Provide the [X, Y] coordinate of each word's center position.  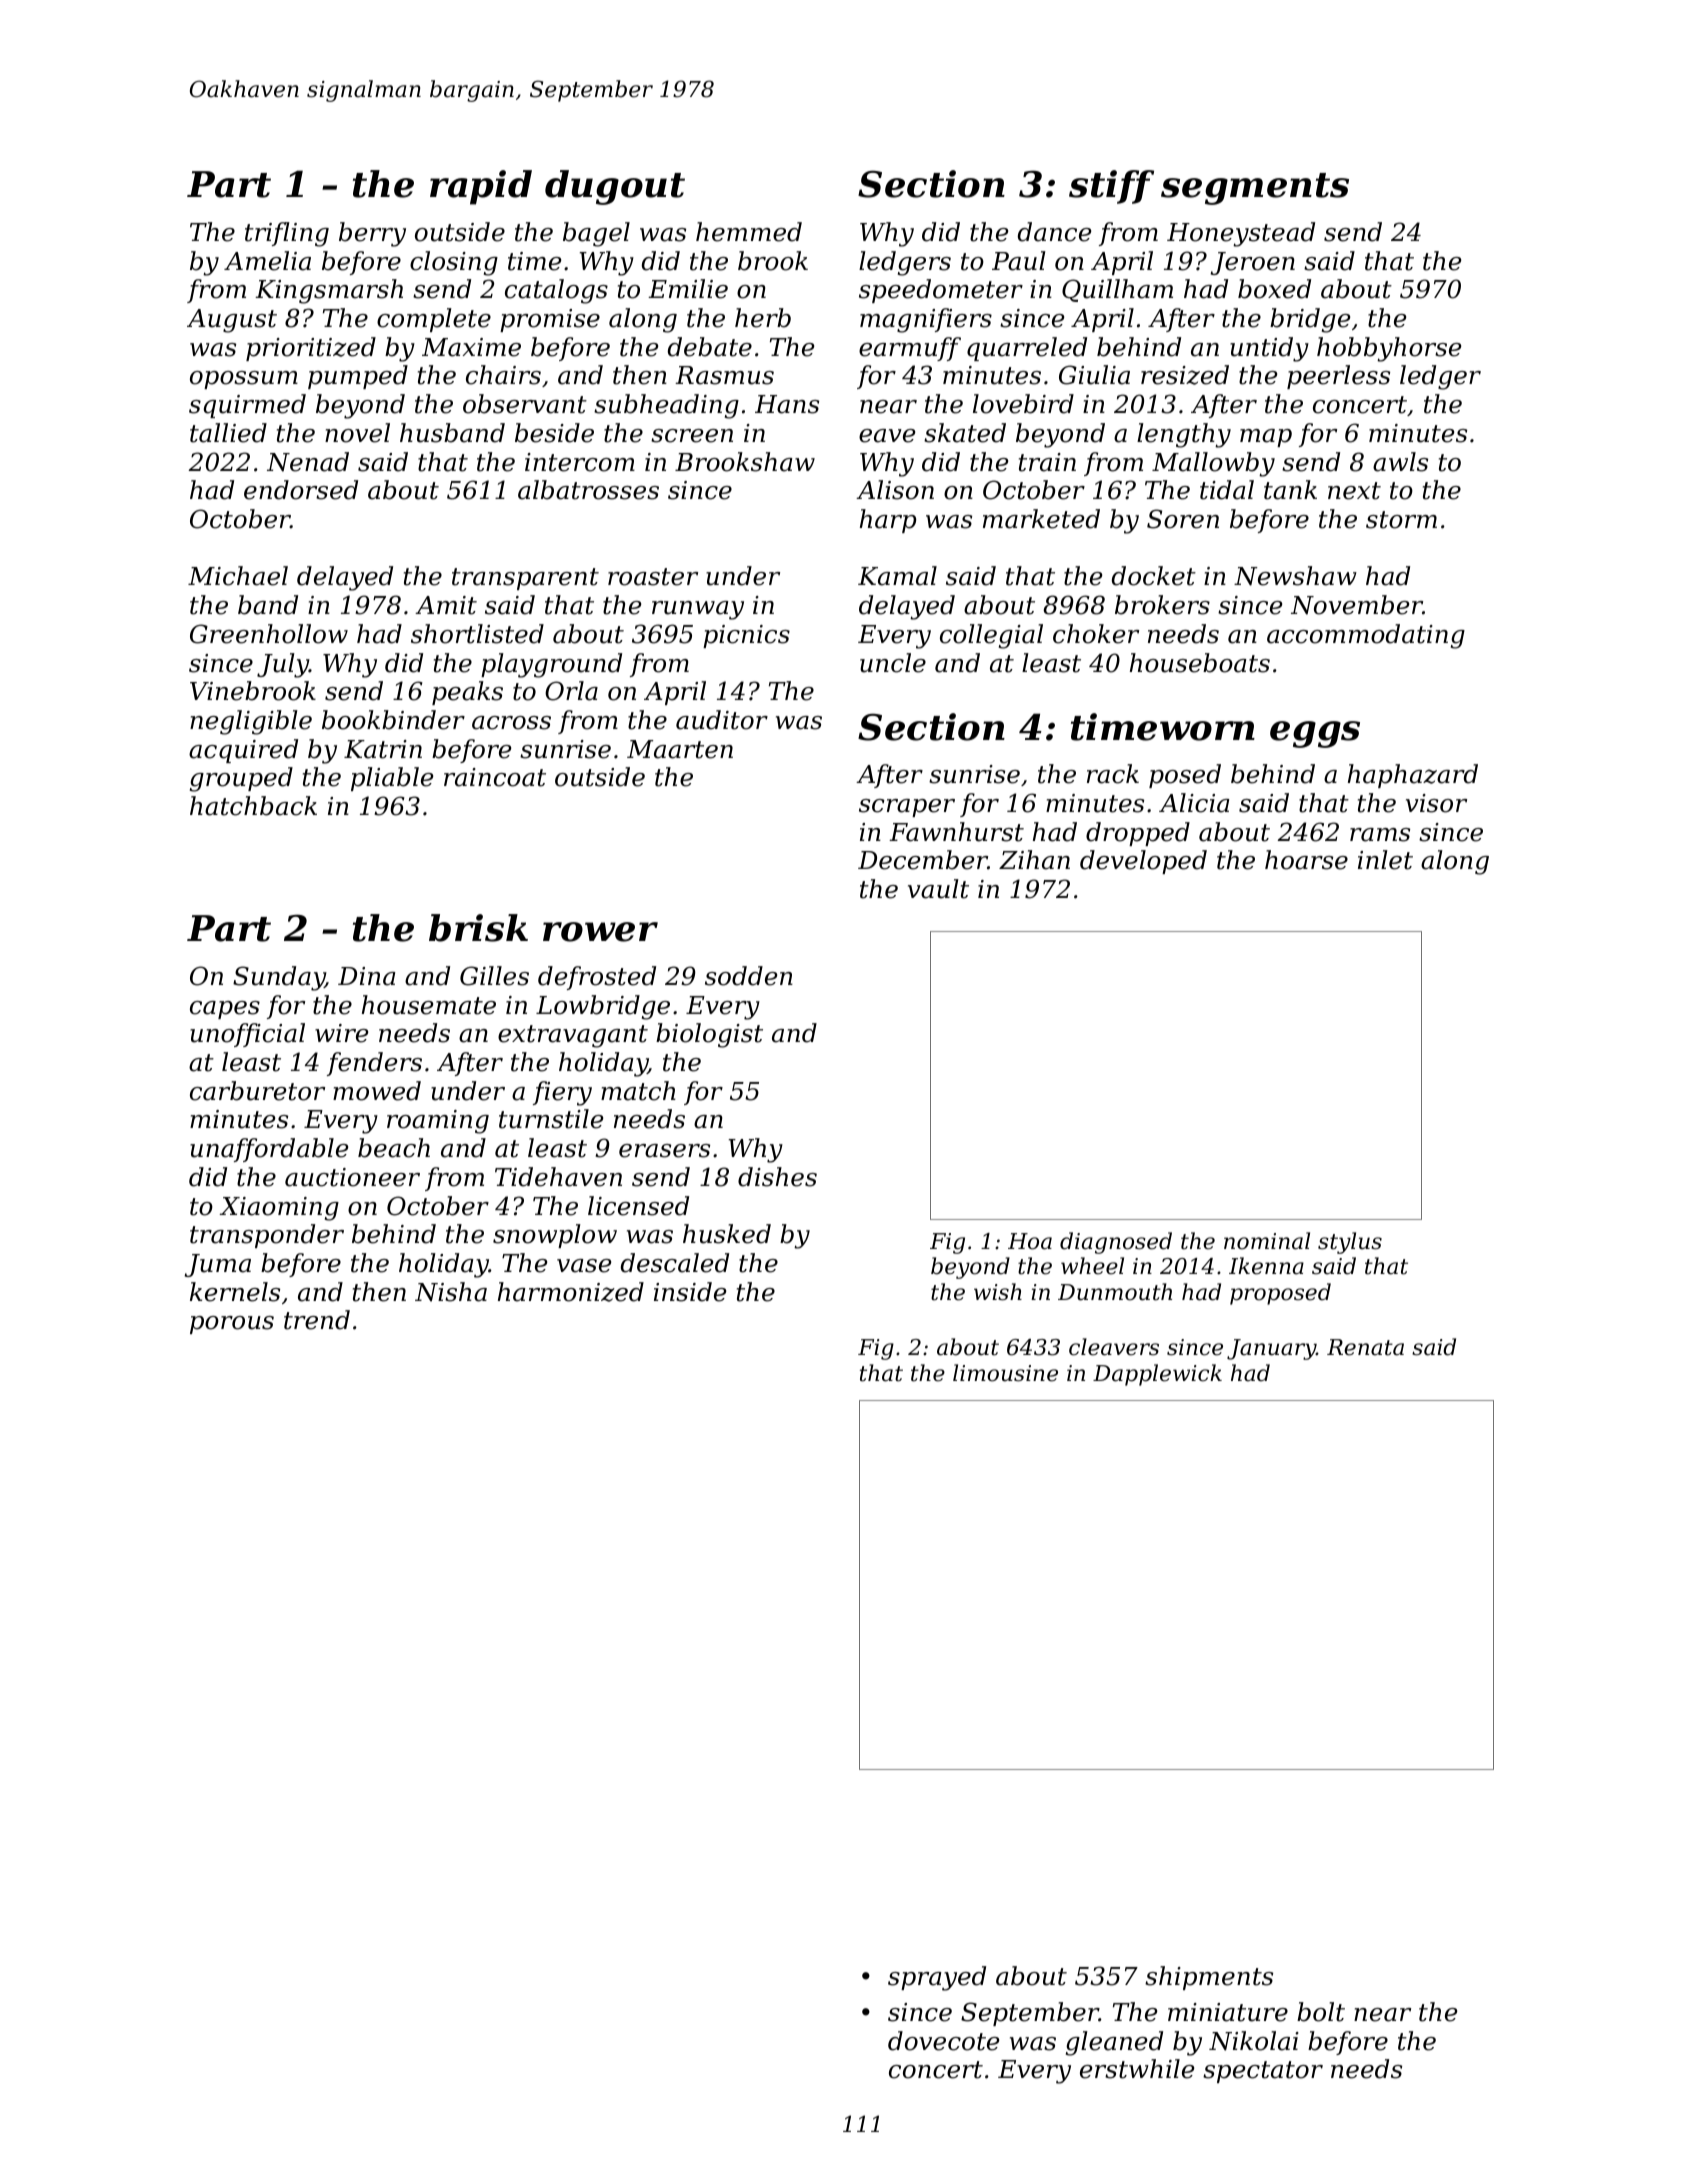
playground [551, 665]
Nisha [451, 1292]
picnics [746, 636]
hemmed [749, 232]
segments [1255, 189]
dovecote [943, 2041]
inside [690, 1292]
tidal [1227, 490]
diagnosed [1116, 1243]
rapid [481, 187]
